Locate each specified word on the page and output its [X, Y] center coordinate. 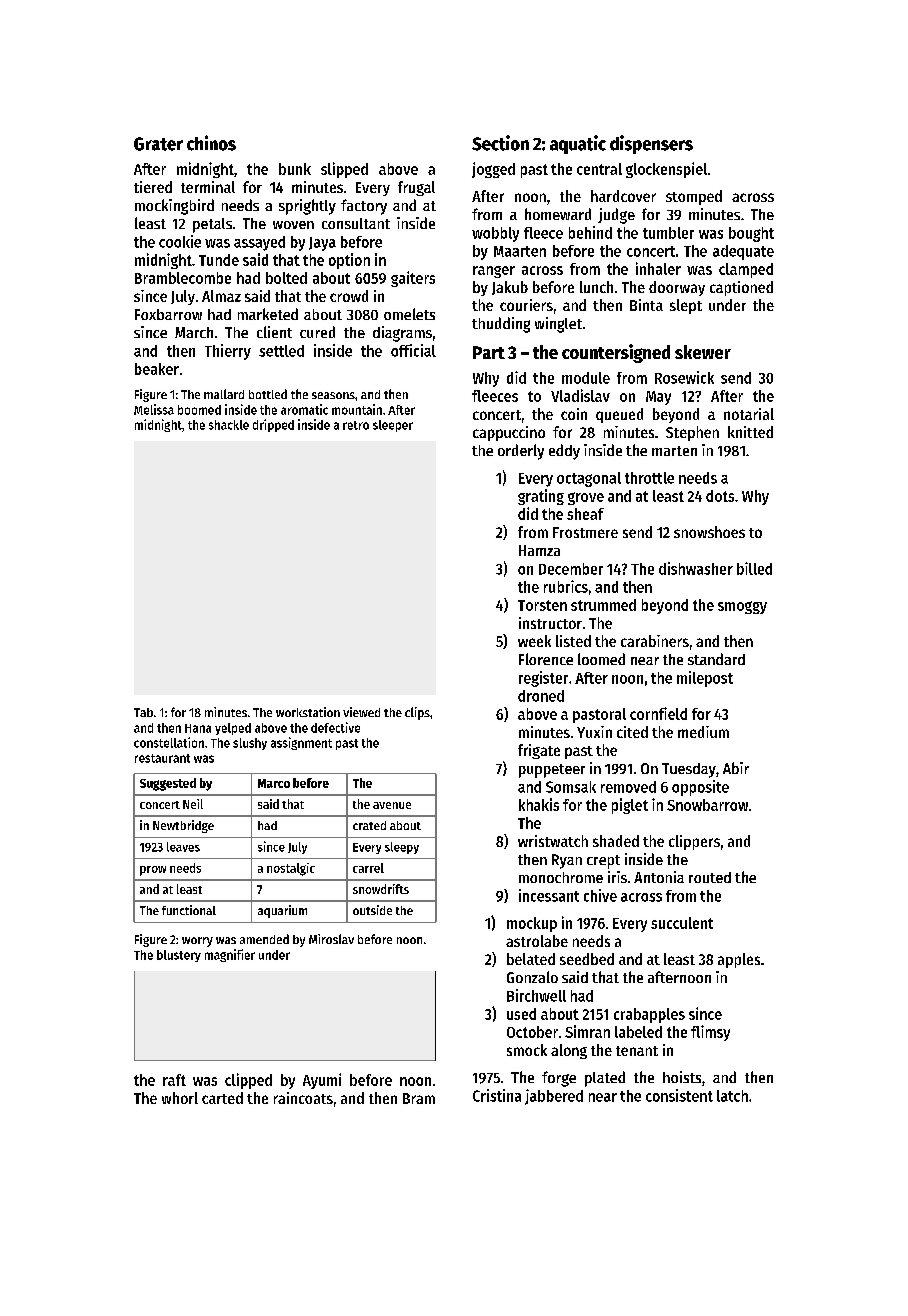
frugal [416, 188]
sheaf [585, 514]
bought [751, 234]
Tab [143, 712]
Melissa [154, 409]
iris [617, 877]
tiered [153, 187]
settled [281, 351]
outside [372, 910]
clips [417, 713]
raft [174, 1080]
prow [153, 871]
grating [541, 497]
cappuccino [509, 433]
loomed [601, 659]
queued [619, 415]
